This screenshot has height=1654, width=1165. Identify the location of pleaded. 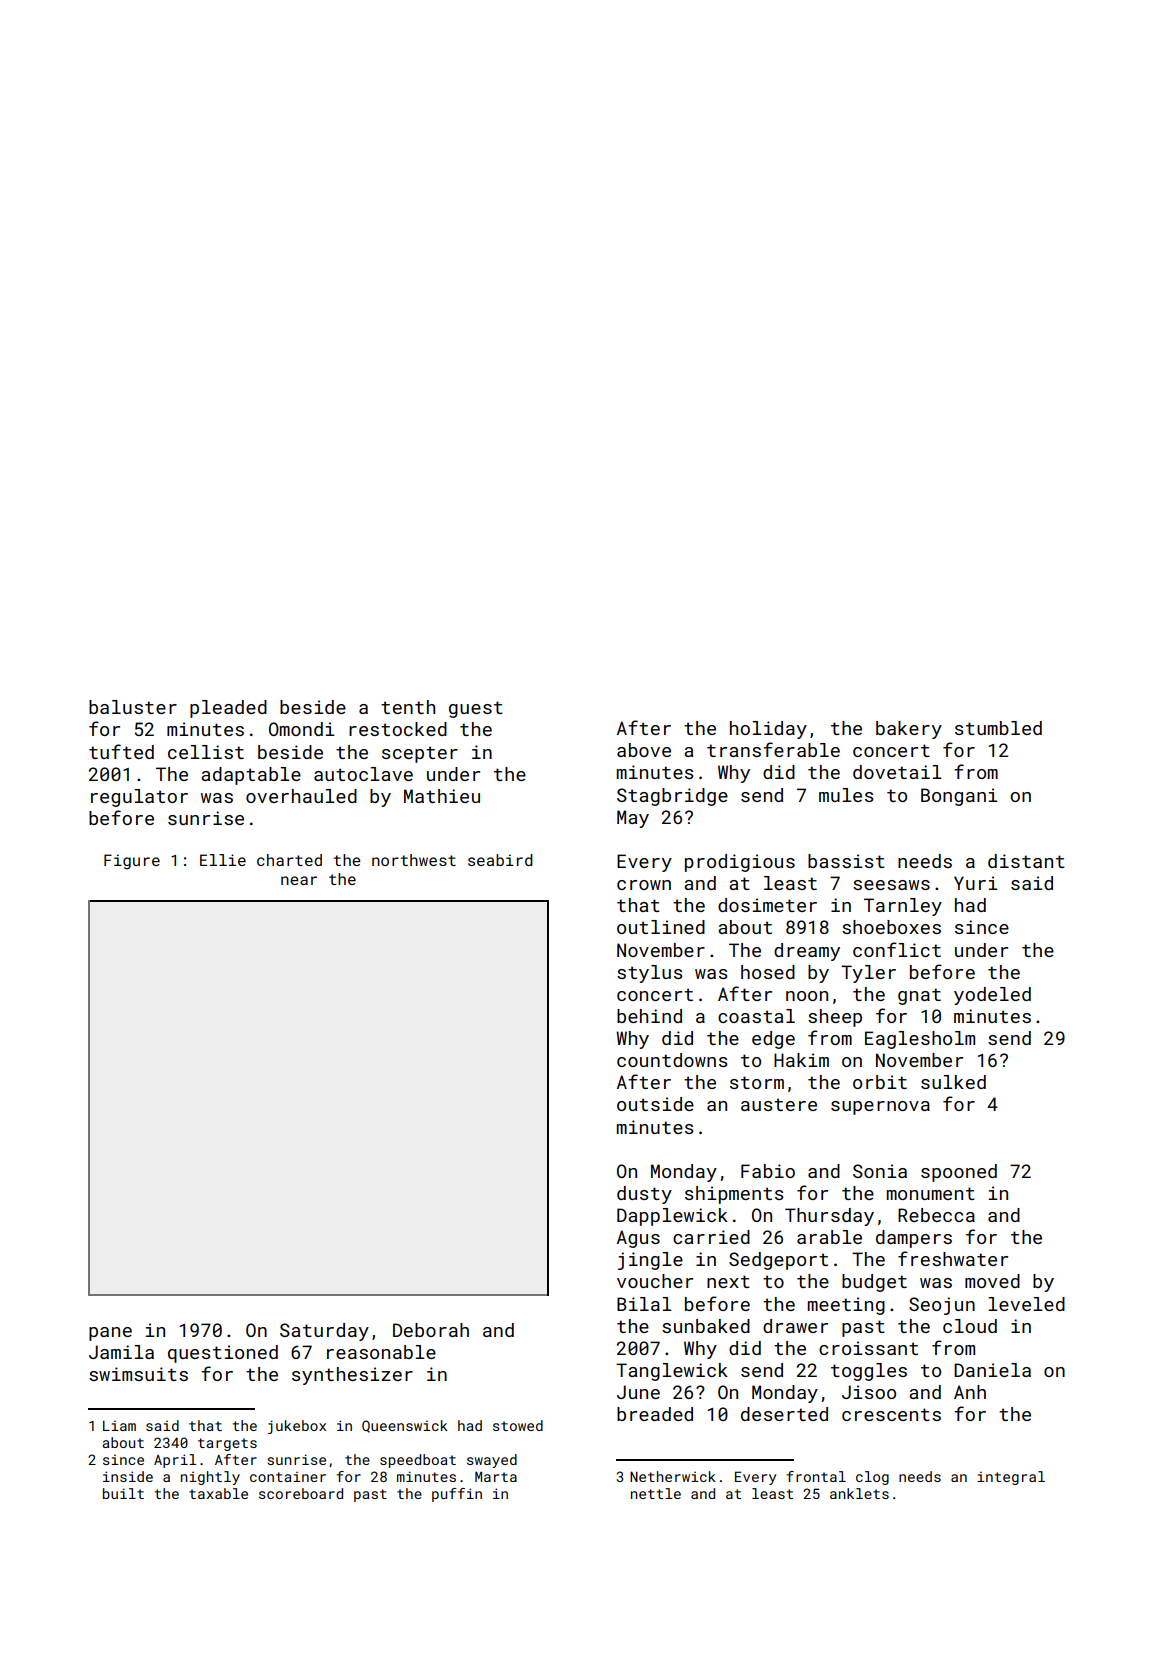
(228, 709).
